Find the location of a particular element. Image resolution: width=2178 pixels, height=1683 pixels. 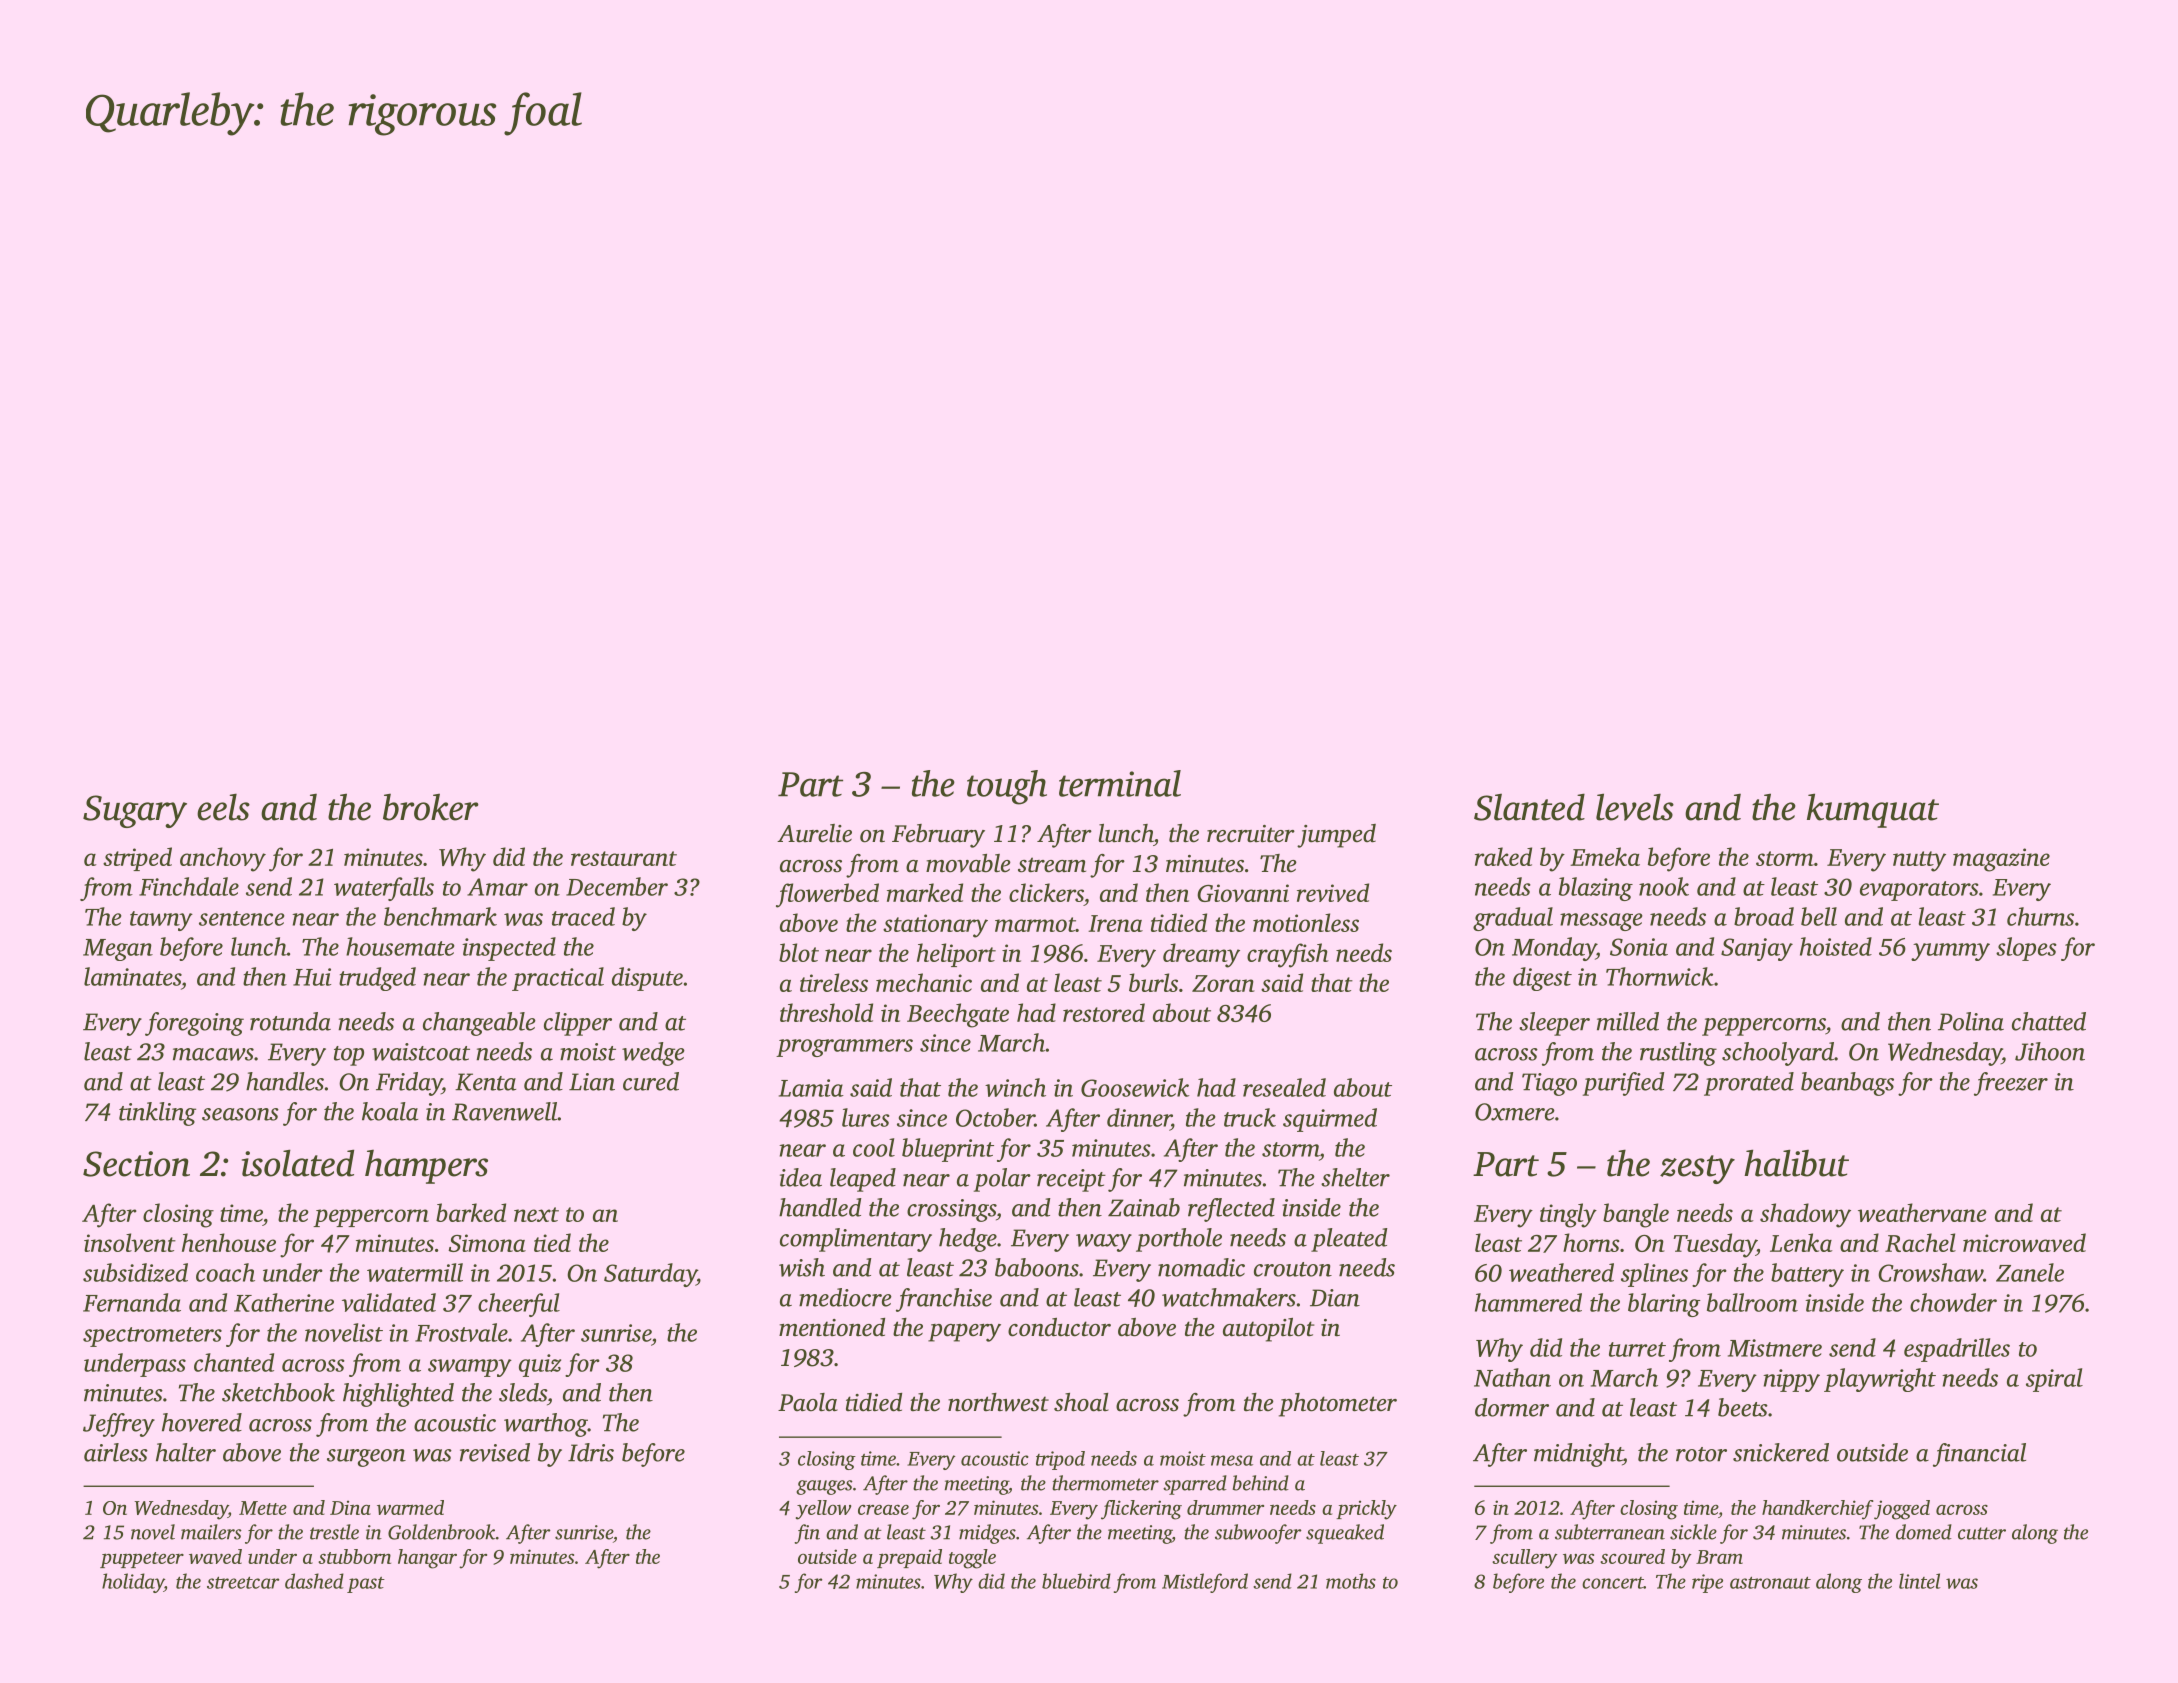

February is located at coordinates (938, 836).
